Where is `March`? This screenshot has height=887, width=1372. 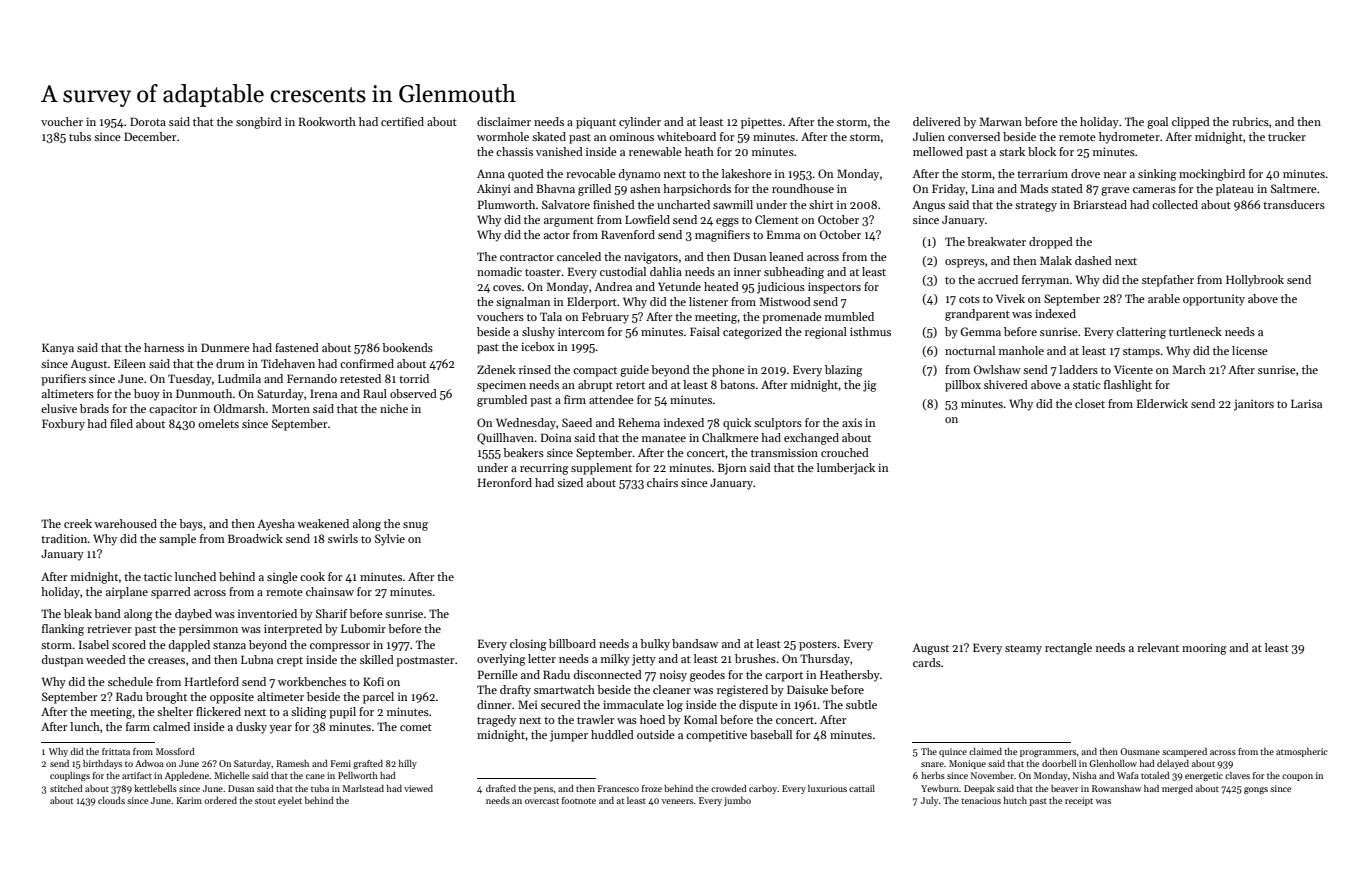 March is located at coordinates (1189, 369).
